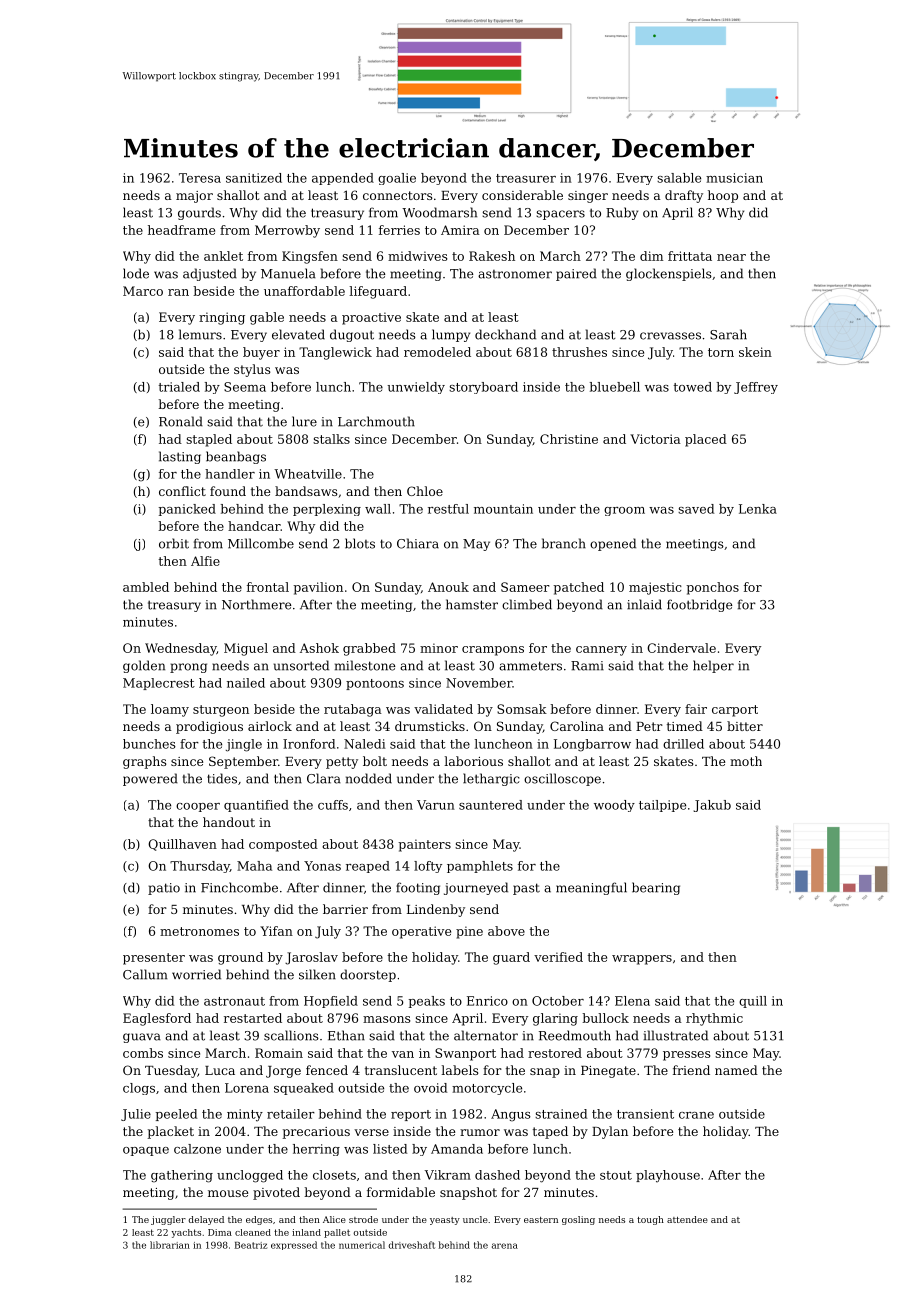  Describe the element at coordinates (247, 1088) in the image. I see `Lorena` at that location.
